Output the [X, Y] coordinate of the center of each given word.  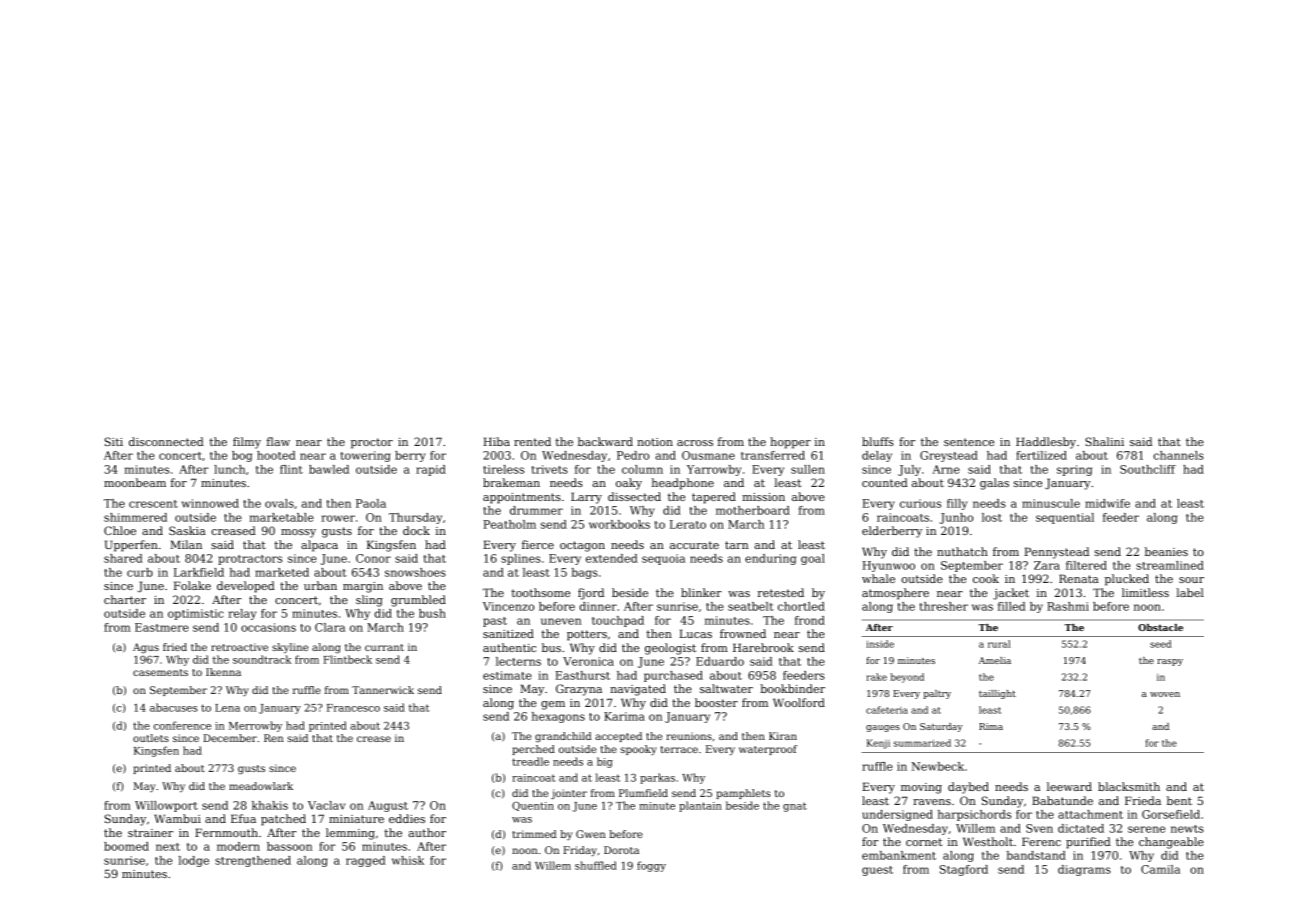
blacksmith [1129, 786]
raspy [1170, 662]
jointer [569, 794]
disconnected [166, 441]
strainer [150, 833]
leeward [1069, 786]
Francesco [353, 708]
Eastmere [162, 627]
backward [605, 441]
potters [587, 635]
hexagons [558, 717]
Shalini [1104, 441]
